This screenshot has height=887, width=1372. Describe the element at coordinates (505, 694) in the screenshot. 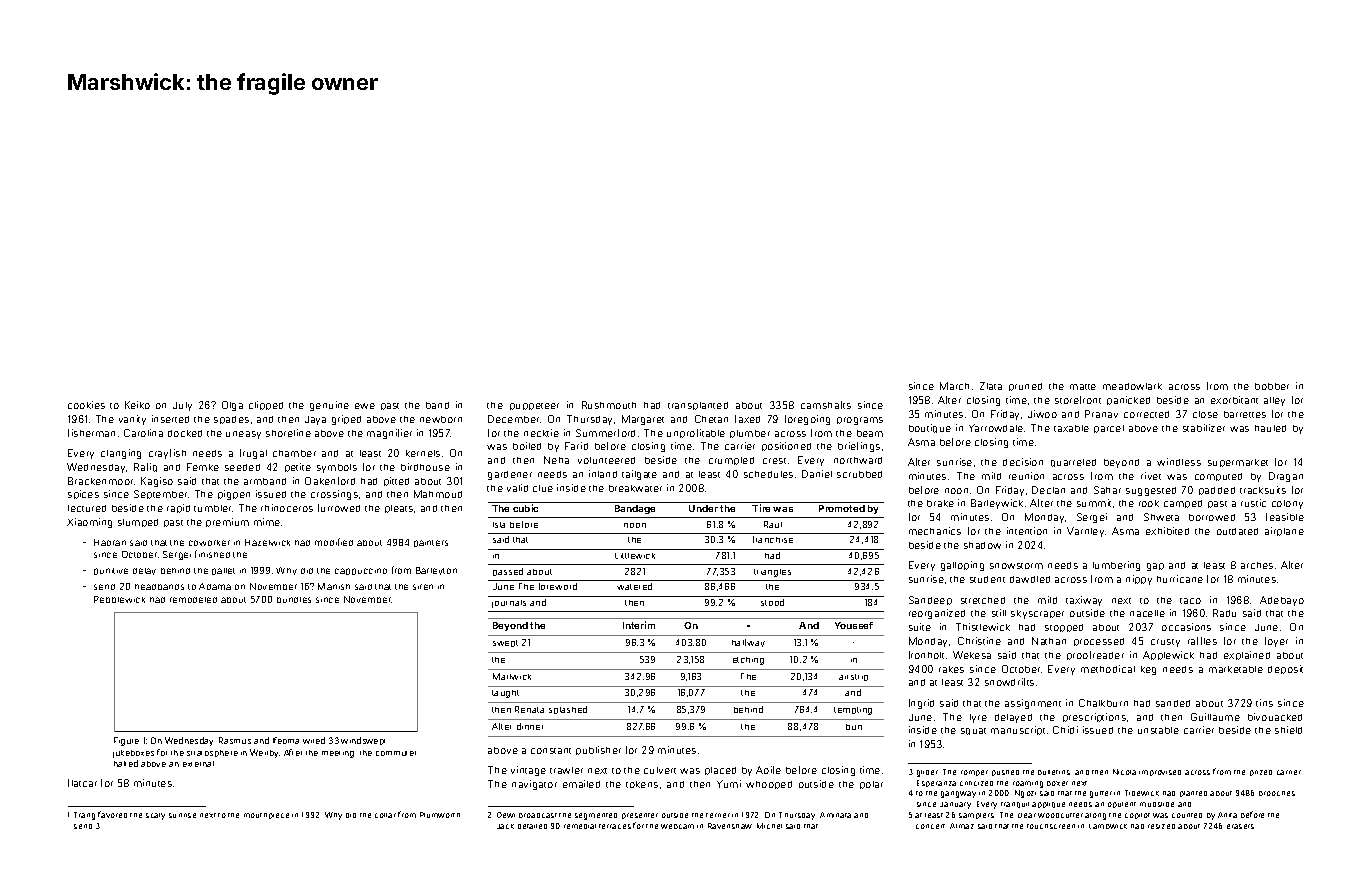

I see `taught` at that location.
